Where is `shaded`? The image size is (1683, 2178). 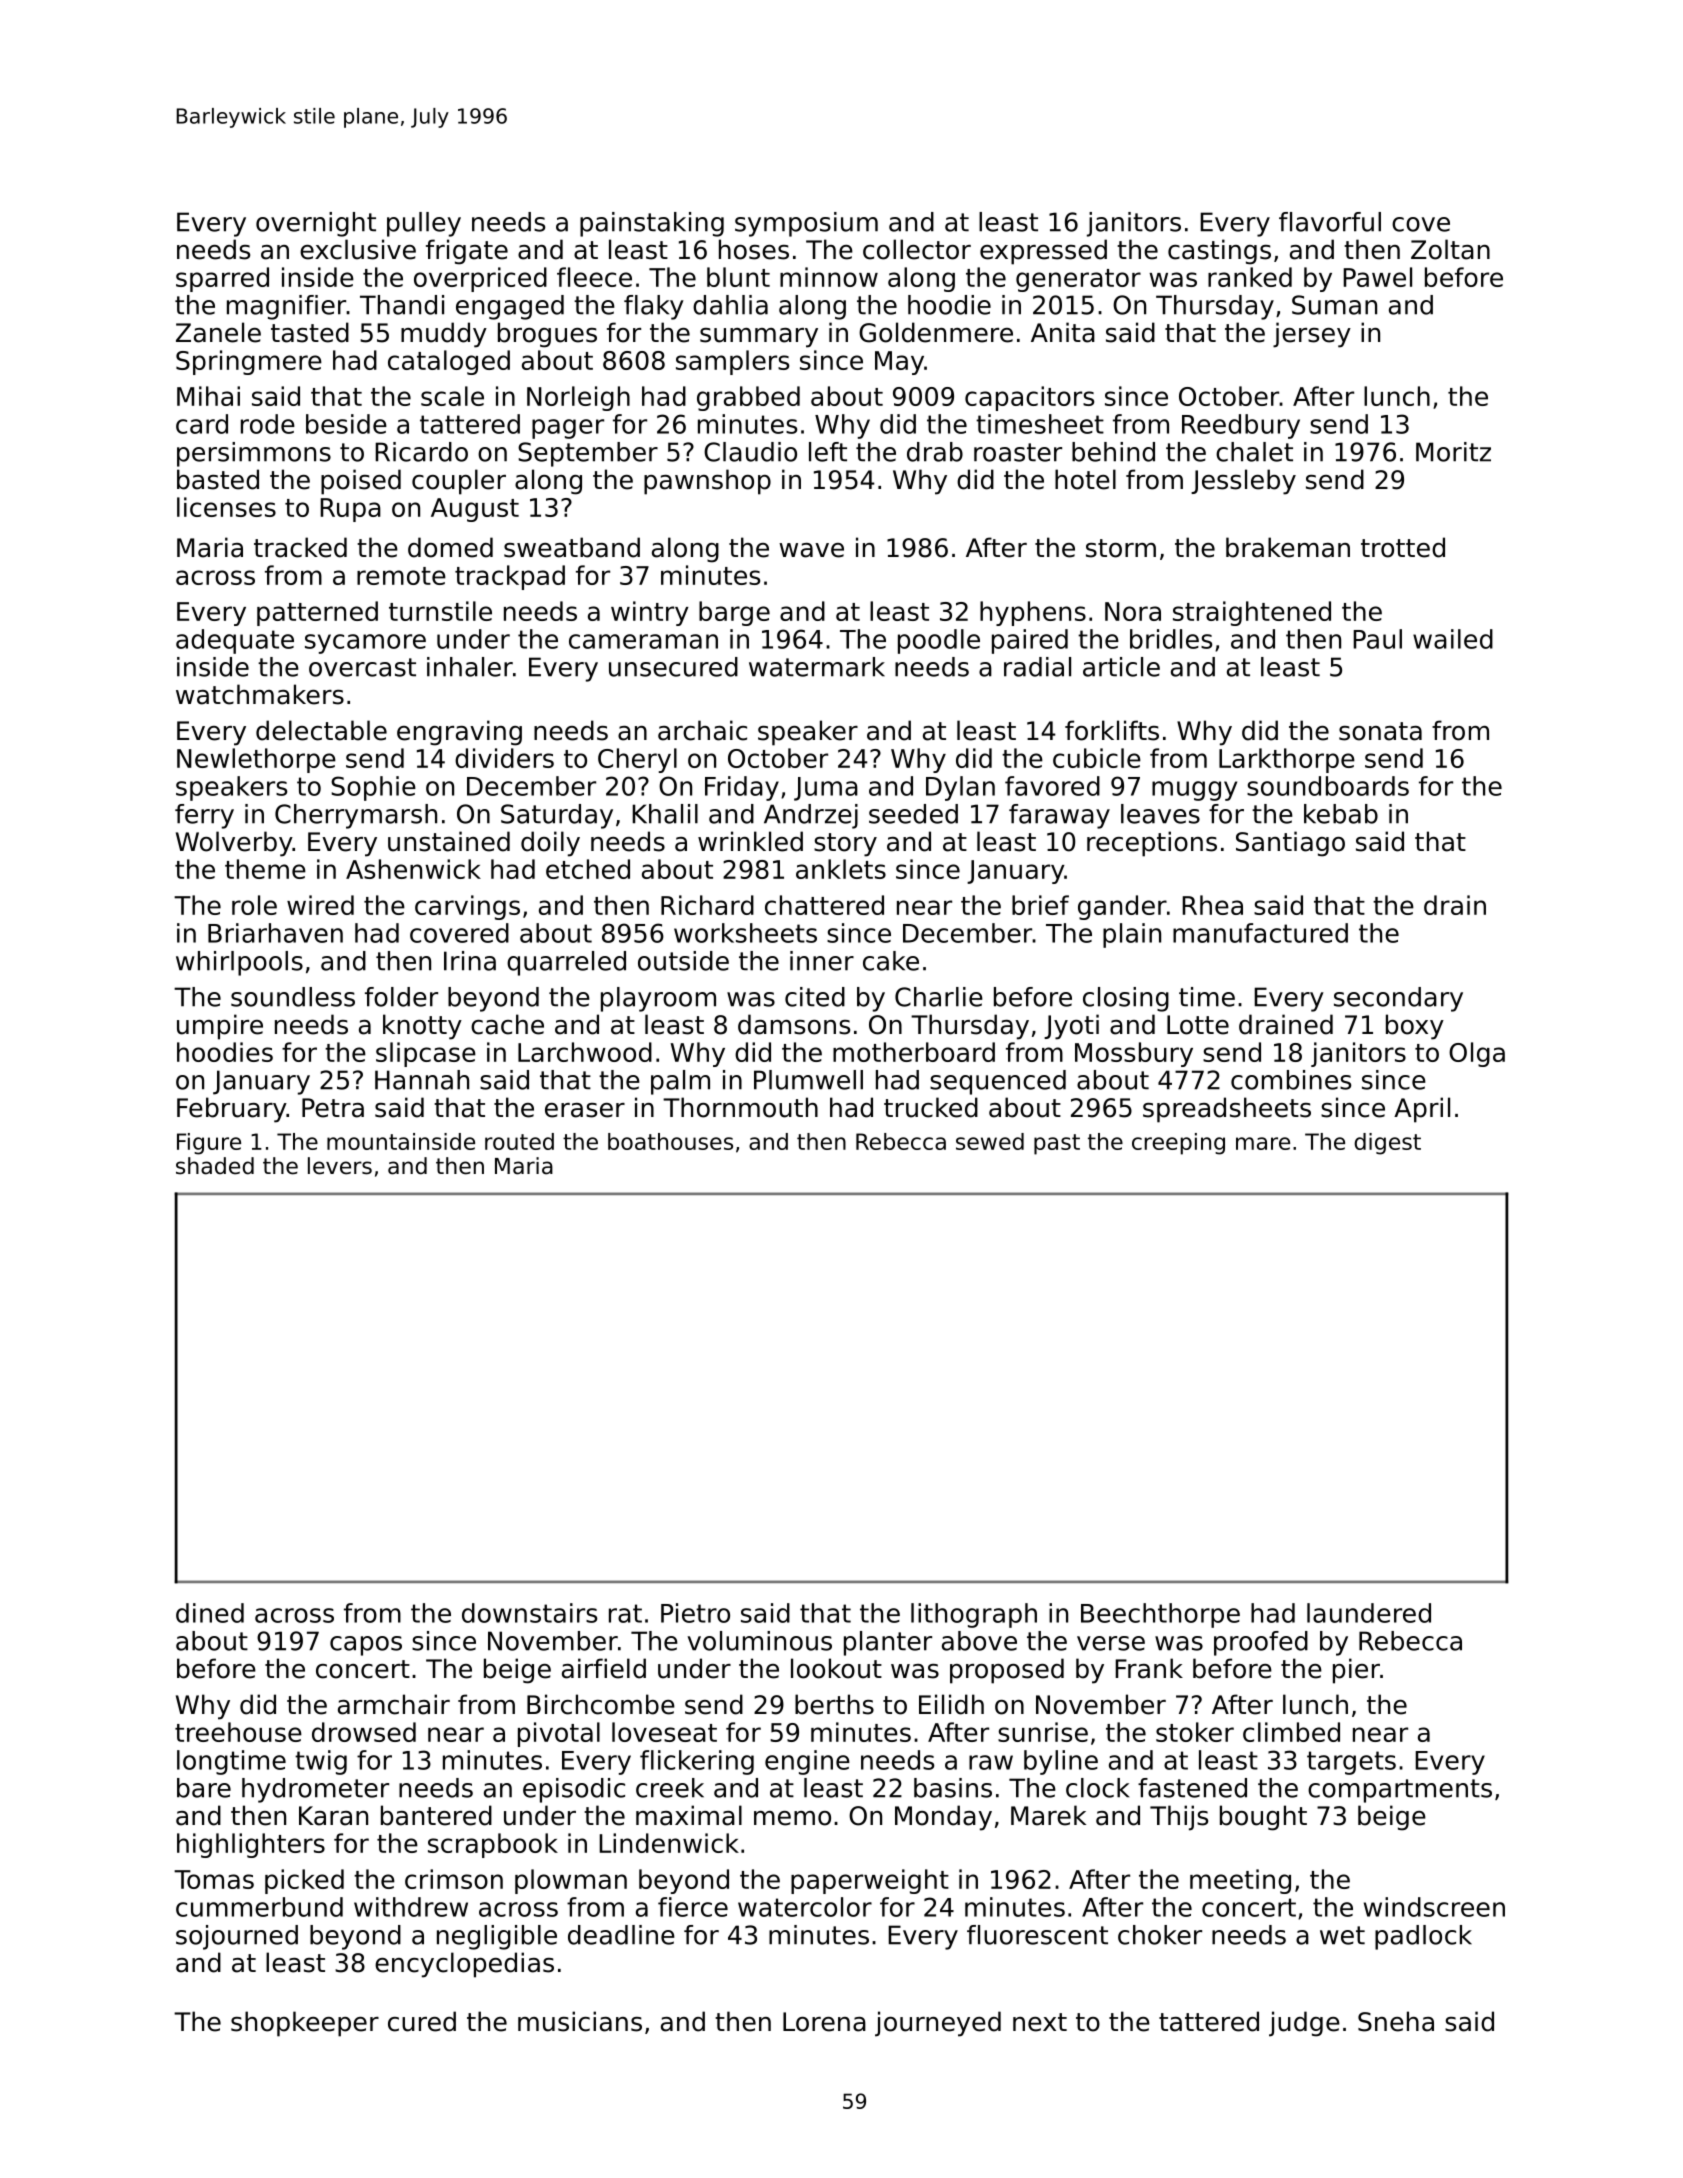
shaded is located at coordinates (215, 1166).
